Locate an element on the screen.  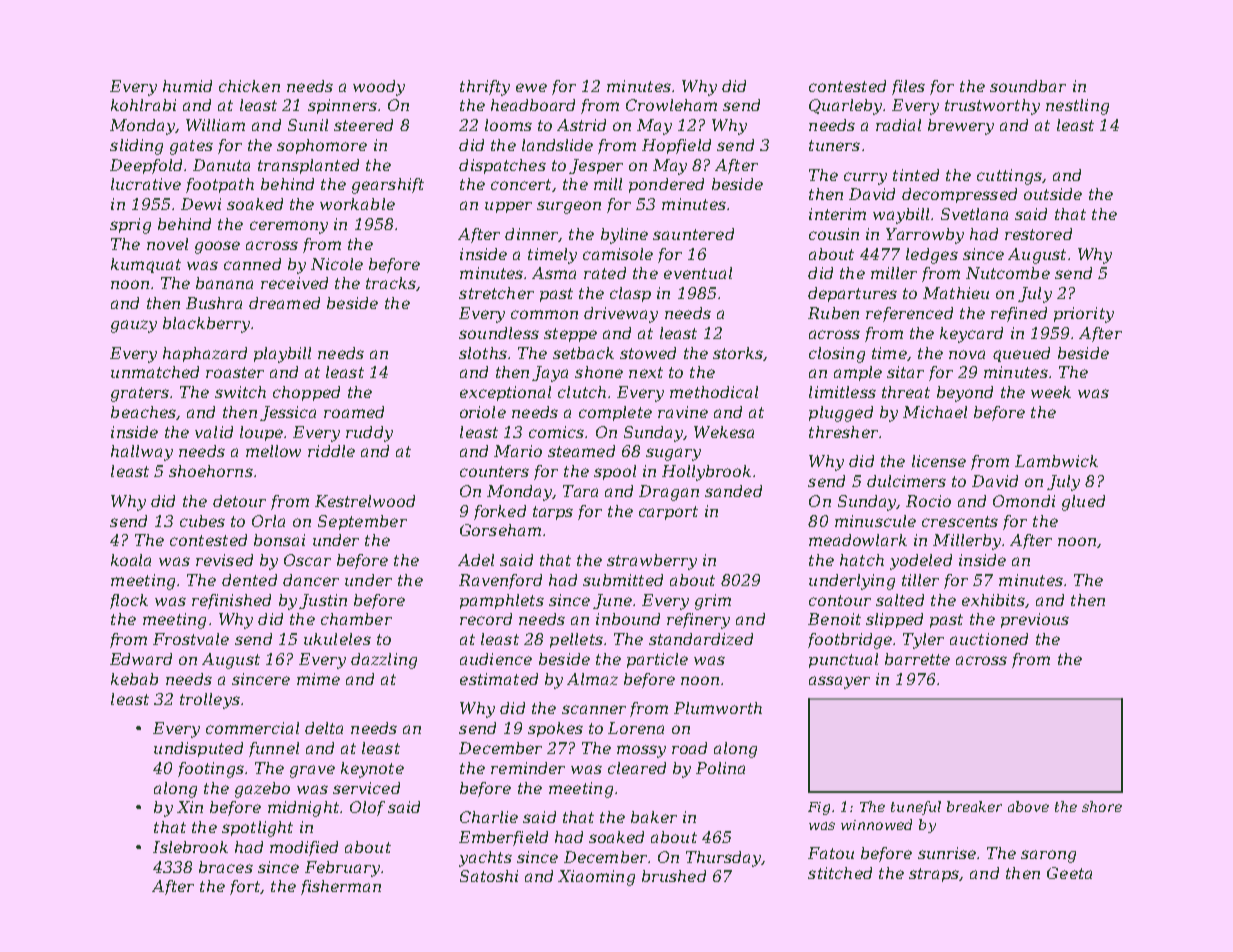
delta is located at coordinates (324, 728).
